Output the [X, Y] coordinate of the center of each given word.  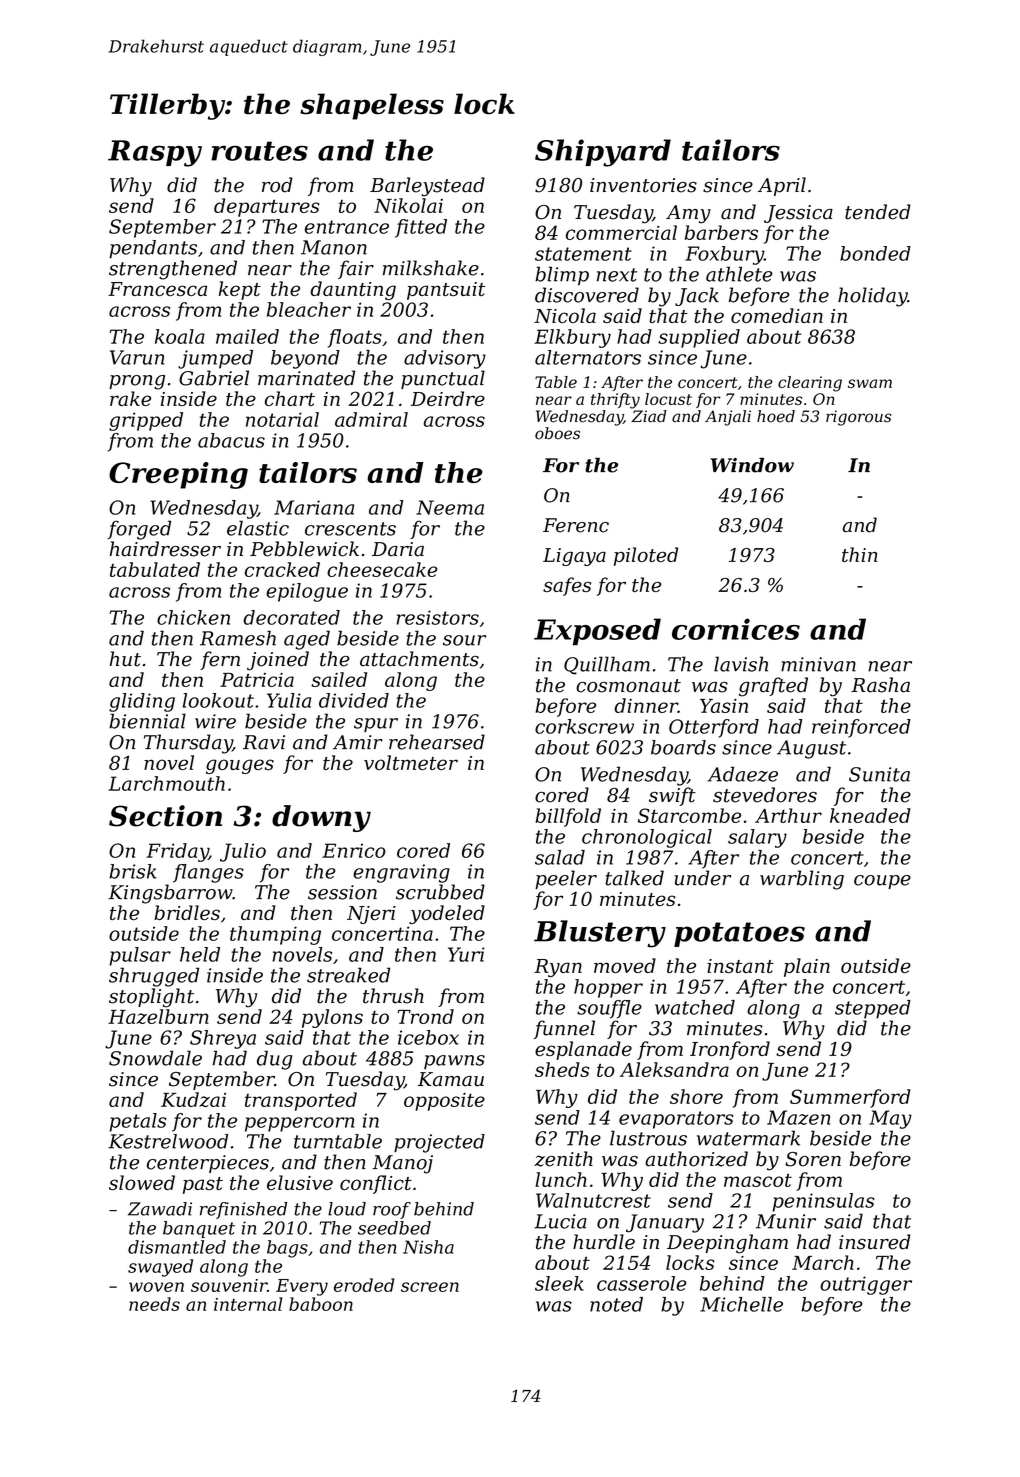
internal [248, 1304]
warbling [802, 880]
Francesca [157, 289]
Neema [450, 507]
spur [376, 725]
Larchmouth [166, 783]
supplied [699, 338]
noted [616, 1304]
